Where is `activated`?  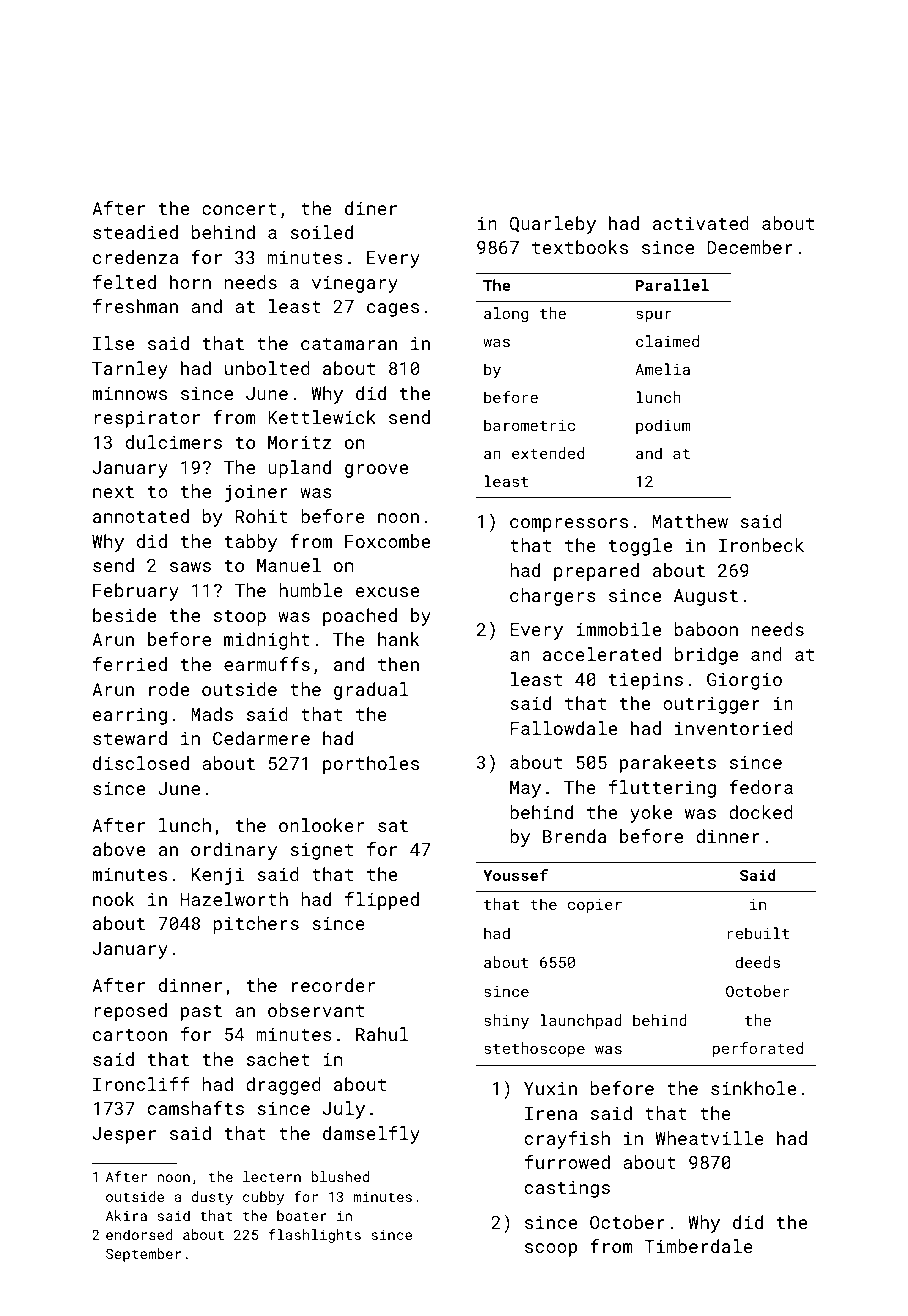 activated is located at coordinates (701, 223).
